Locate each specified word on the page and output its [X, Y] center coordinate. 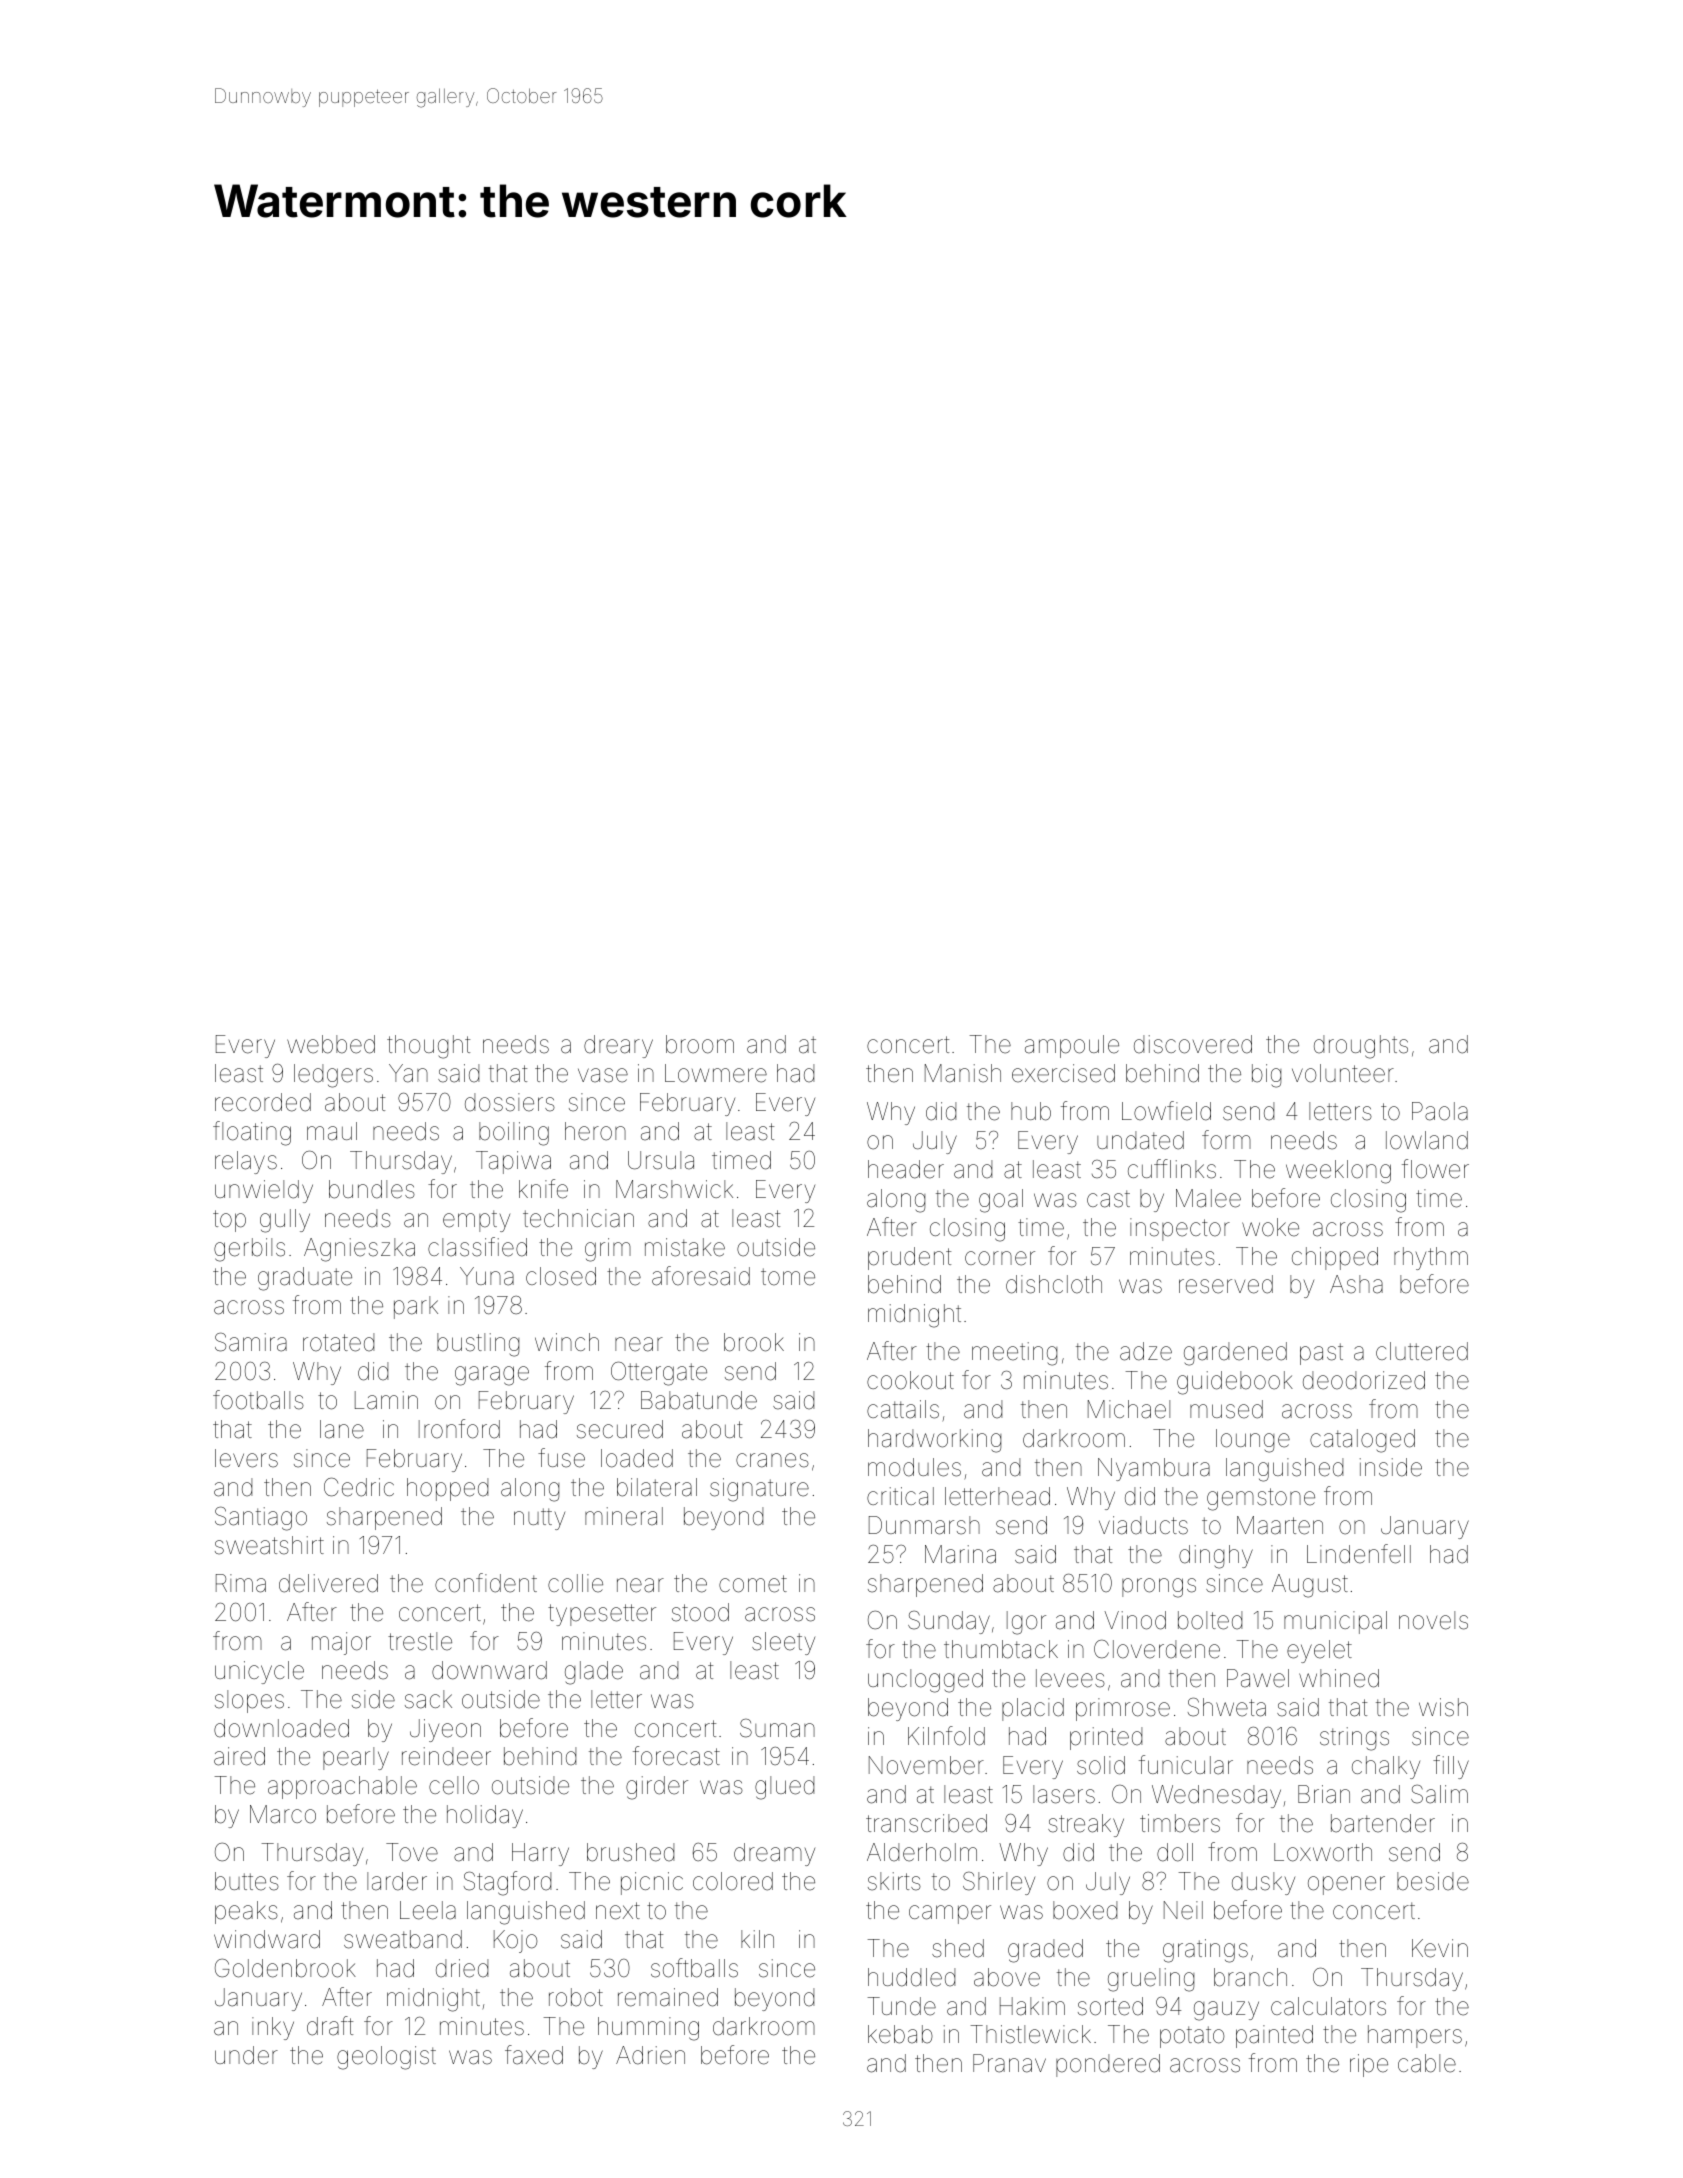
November [926, 1765]
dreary [618, 1046]
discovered [1193, 1044]
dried [462, 1968]
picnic [652, 1883]
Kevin [1440, 1948]
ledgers [333, 1076]
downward [489, 1670]
